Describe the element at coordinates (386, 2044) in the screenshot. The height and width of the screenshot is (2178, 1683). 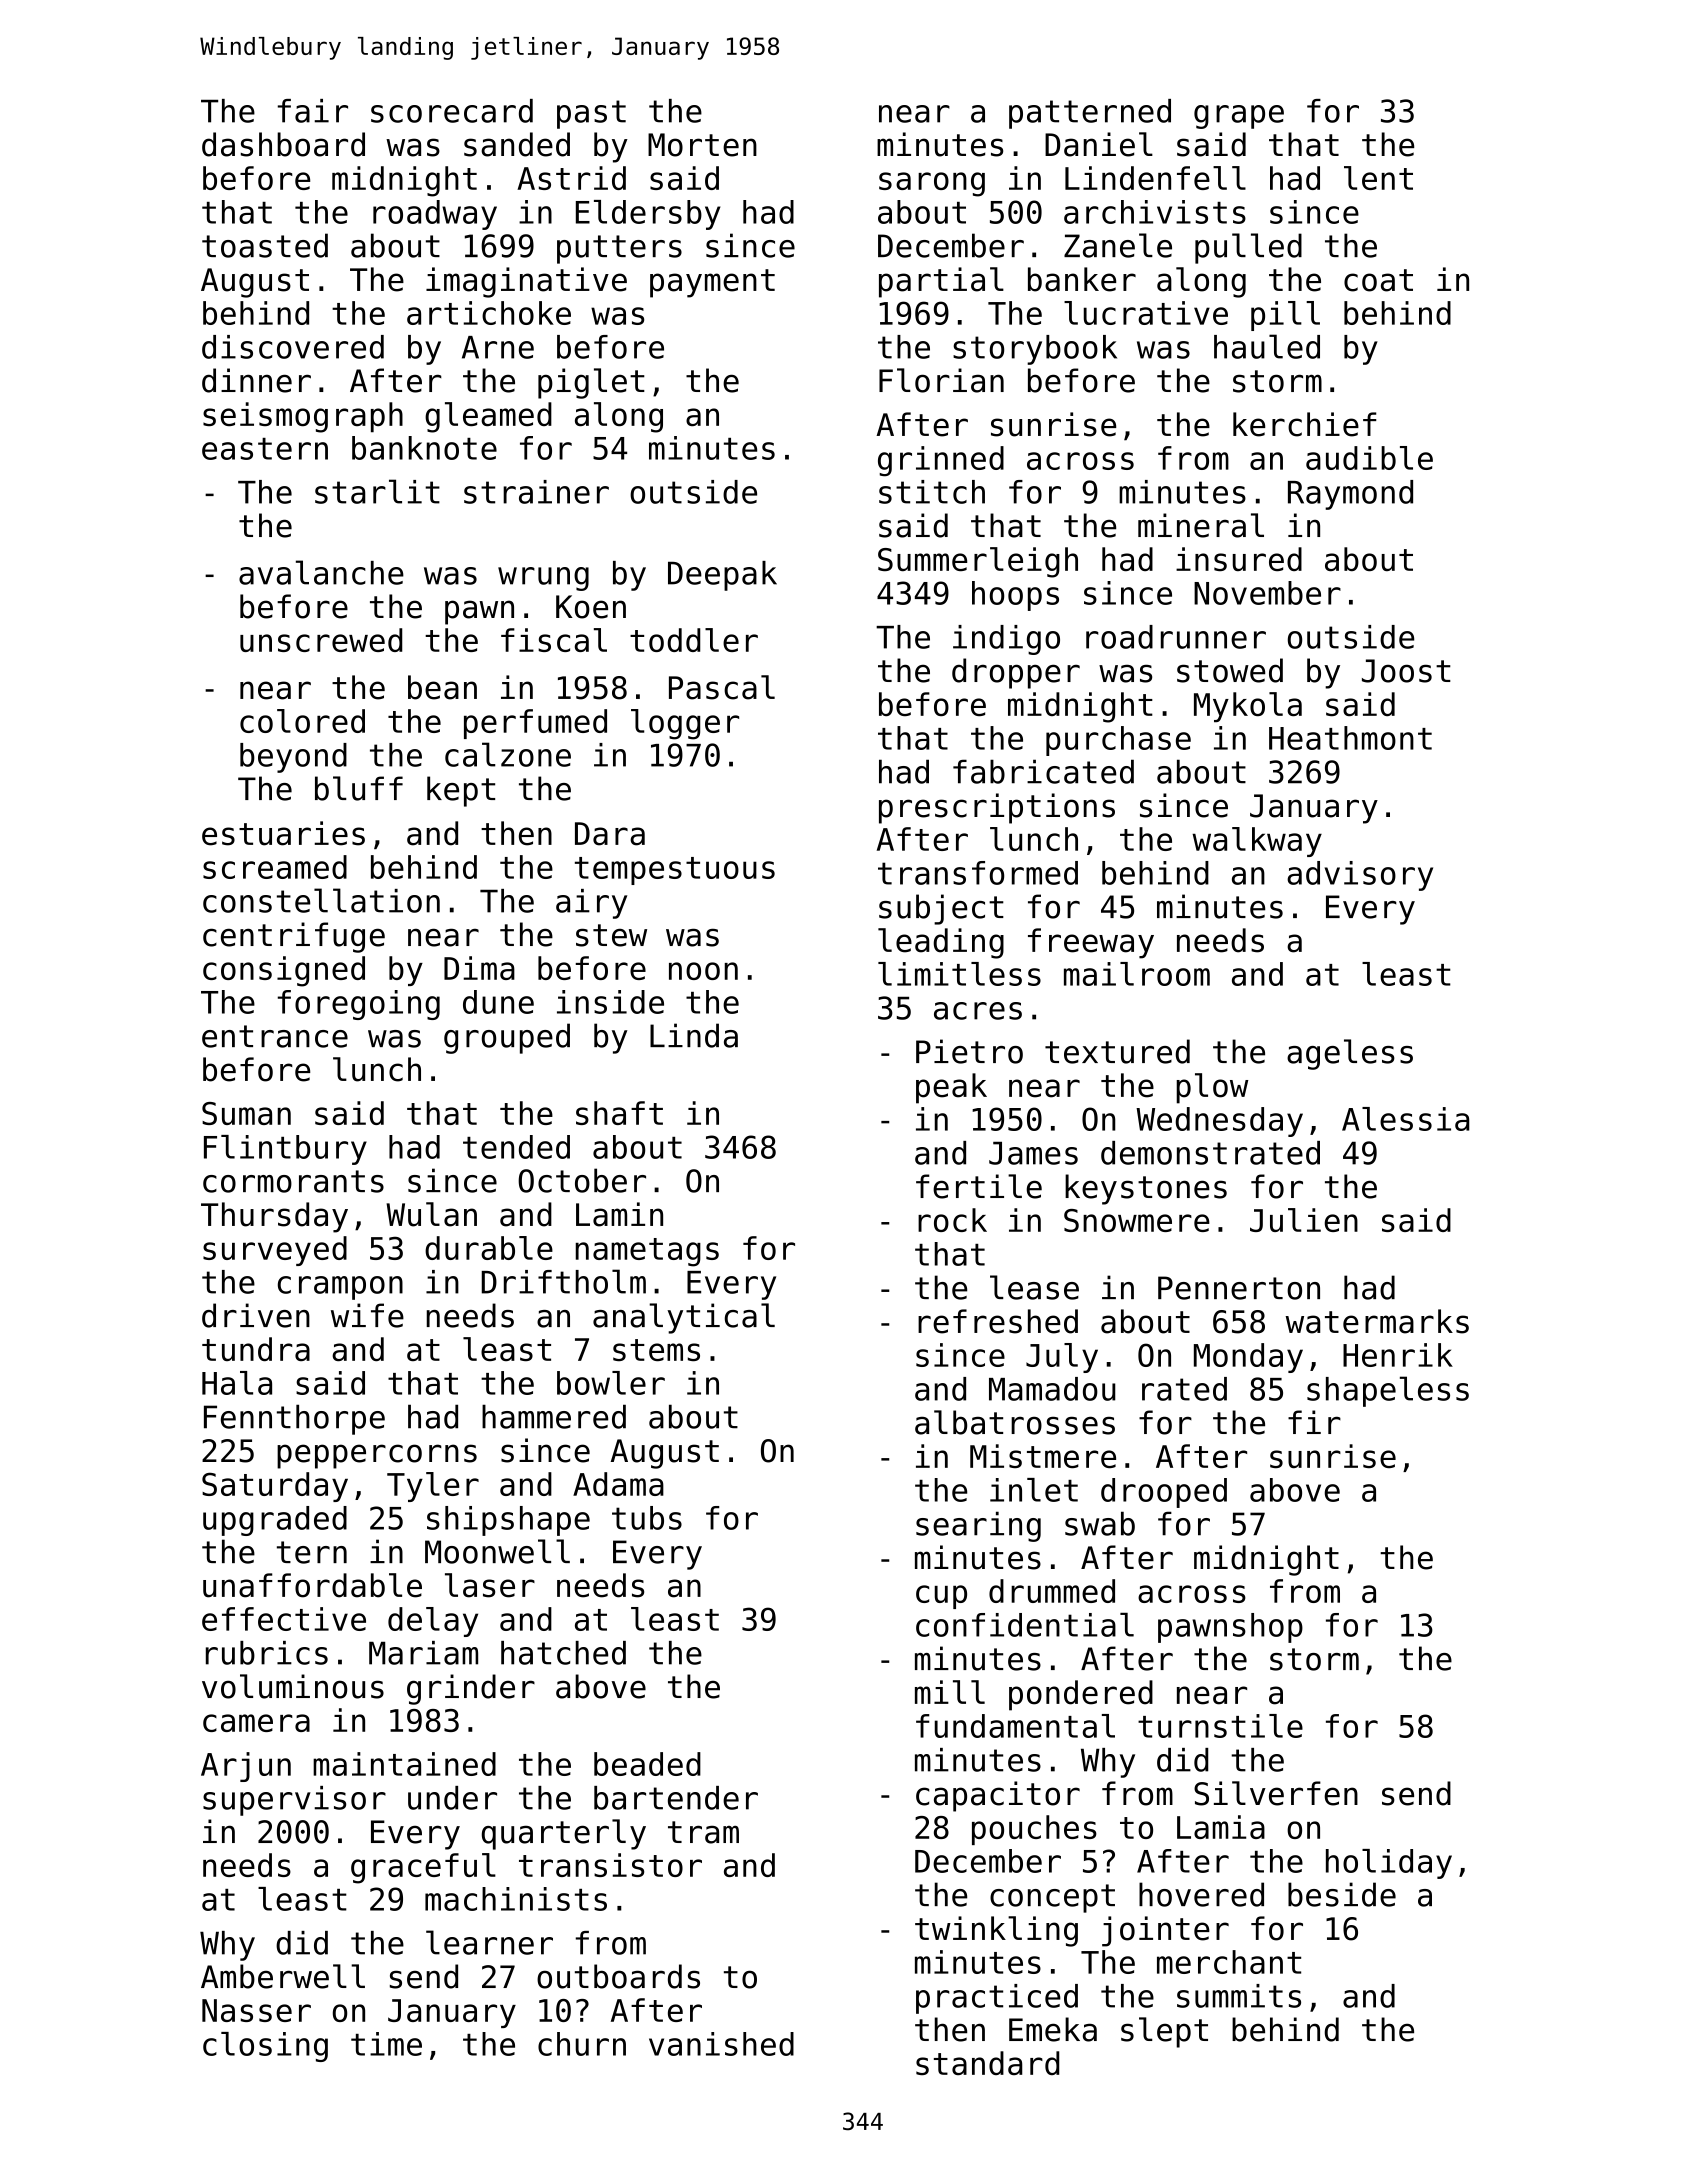
I see `time` at that location.
